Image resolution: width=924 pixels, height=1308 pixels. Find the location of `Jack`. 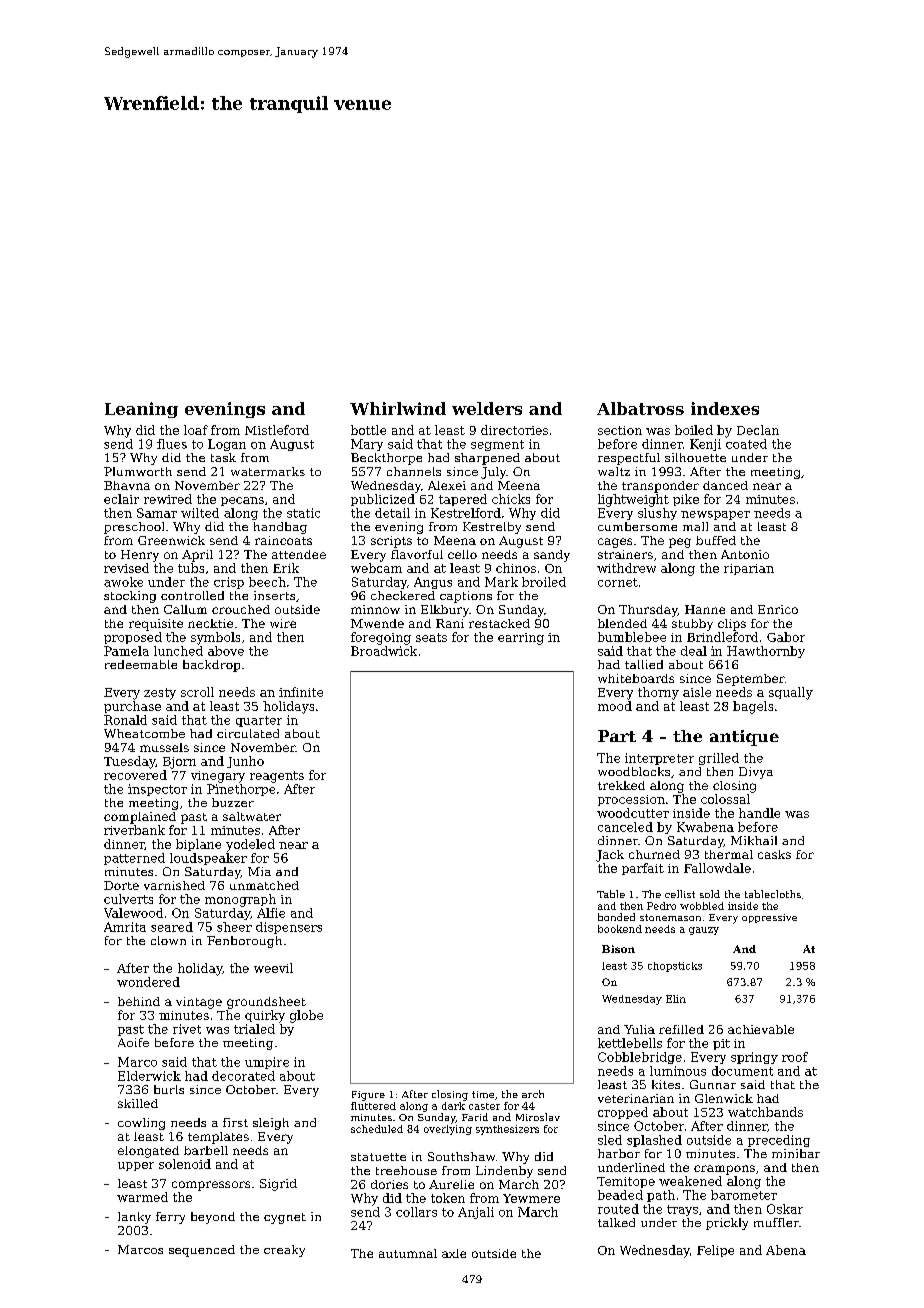

Jack is located at coordinates (610, 856).
